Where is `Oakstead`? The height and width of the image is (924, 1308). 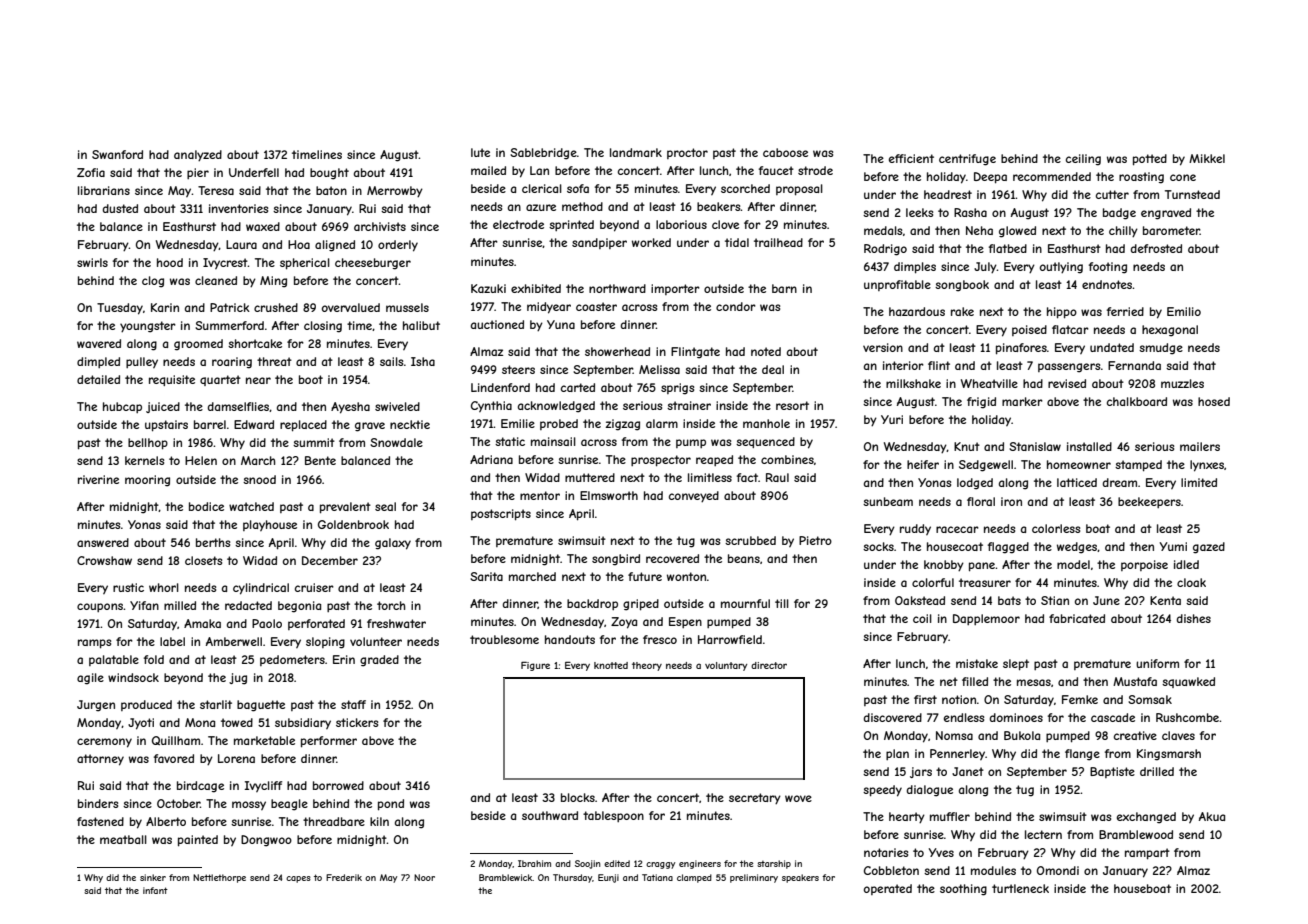
Oakstead is located at coordinates (920, 600).
